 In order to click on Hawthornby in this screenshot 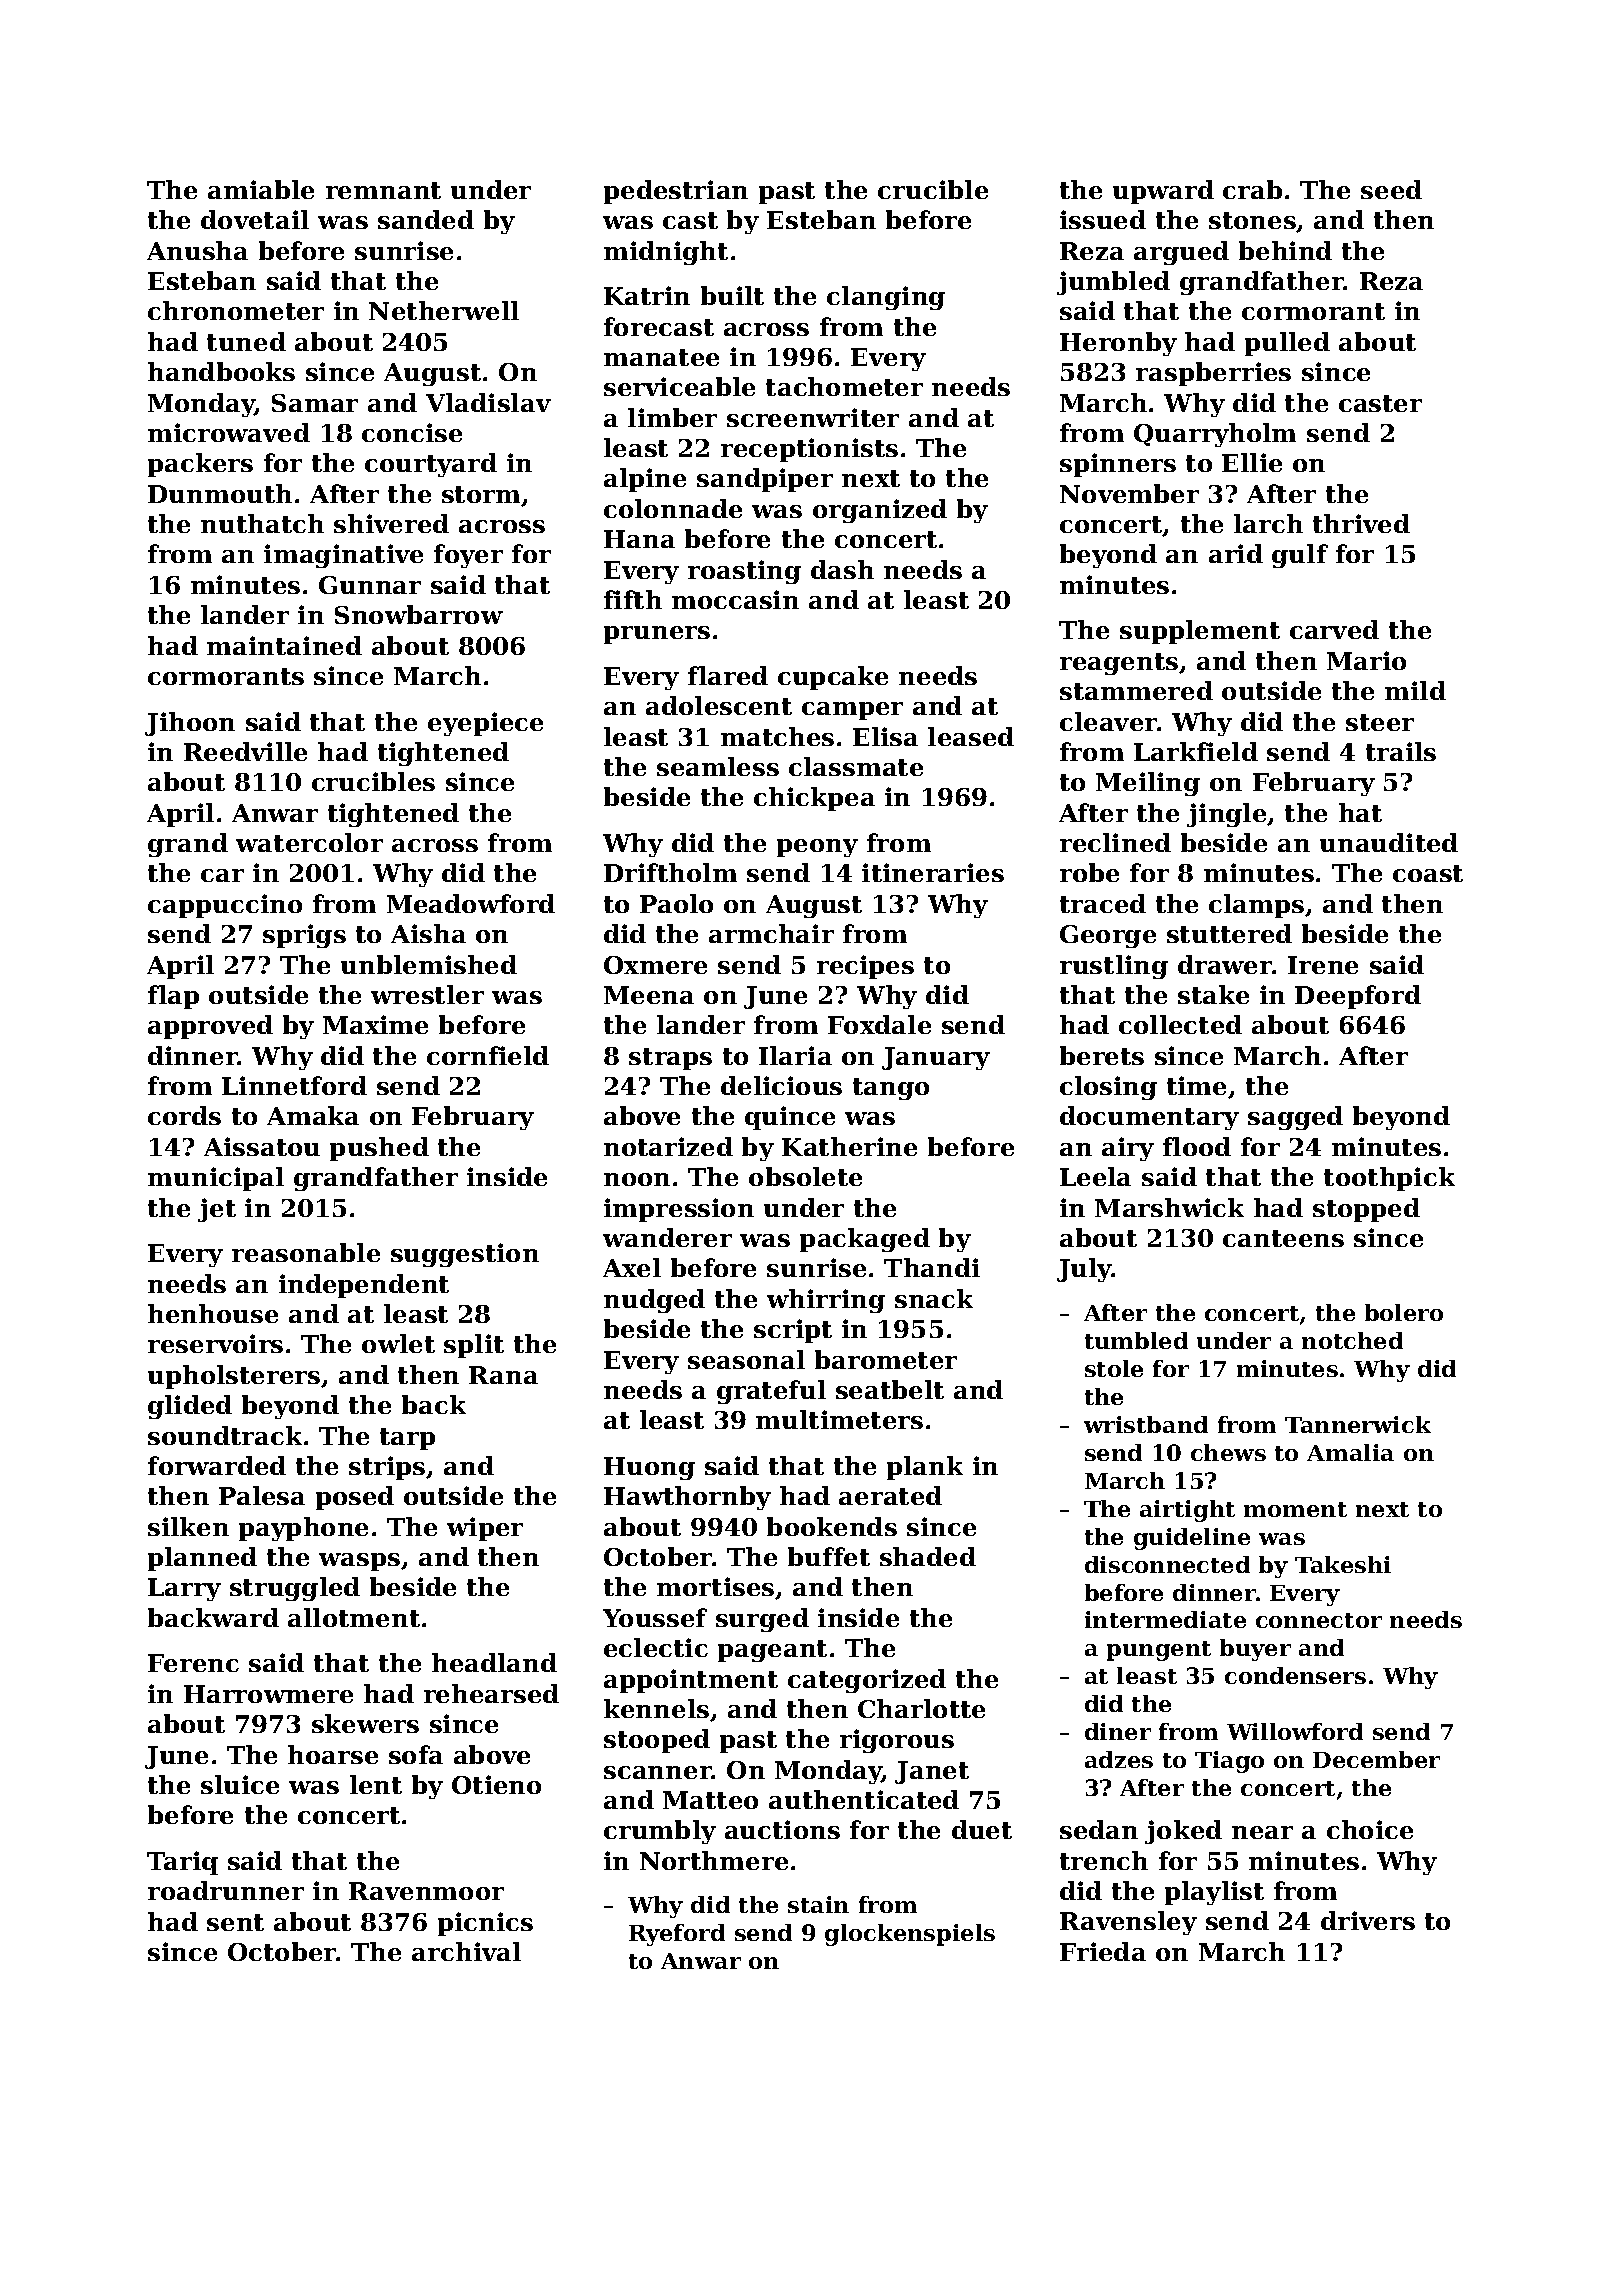, I will do `click(687, 1498)`.
